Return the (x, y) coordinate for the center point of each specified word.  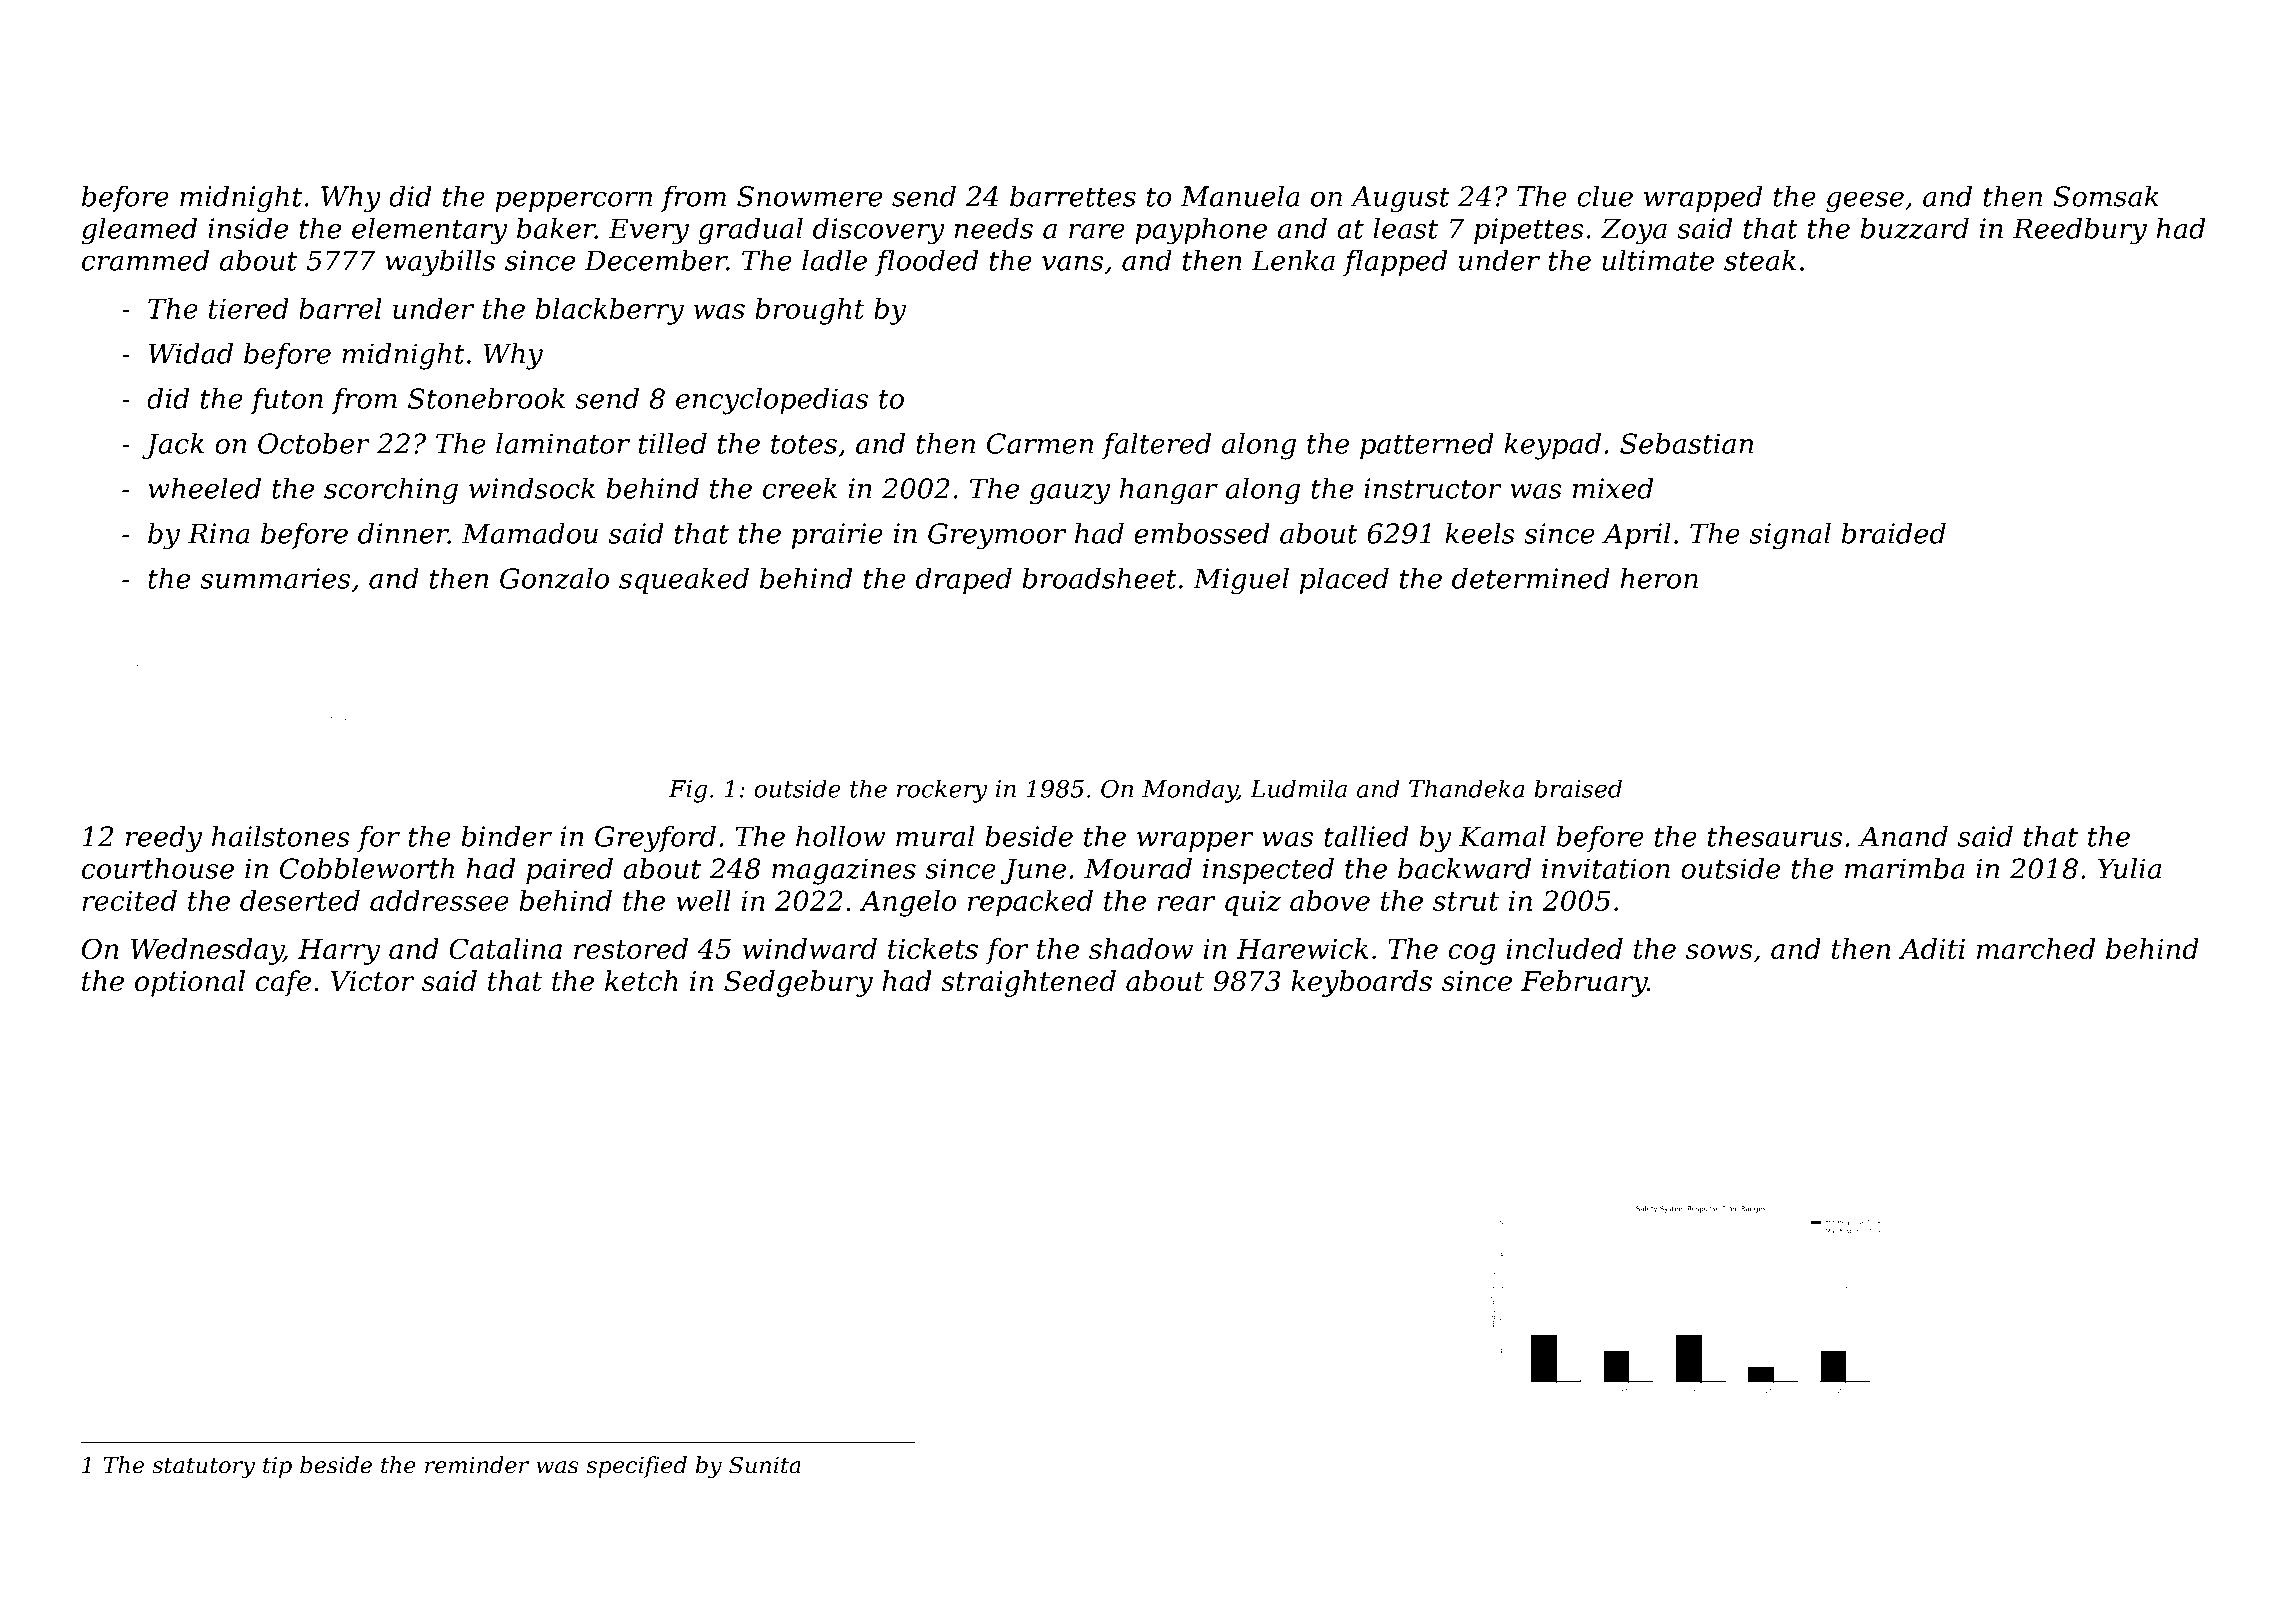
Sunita (765, 1465)
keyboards (1362, 983)
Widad (191, 353)
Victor (372, 981)
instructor (1433, 488)
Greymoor (997, 536)
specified (636, 1467)
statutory (203, 1468)
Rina (219, 533)
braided (1894, 533)
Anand (1903, 836)
